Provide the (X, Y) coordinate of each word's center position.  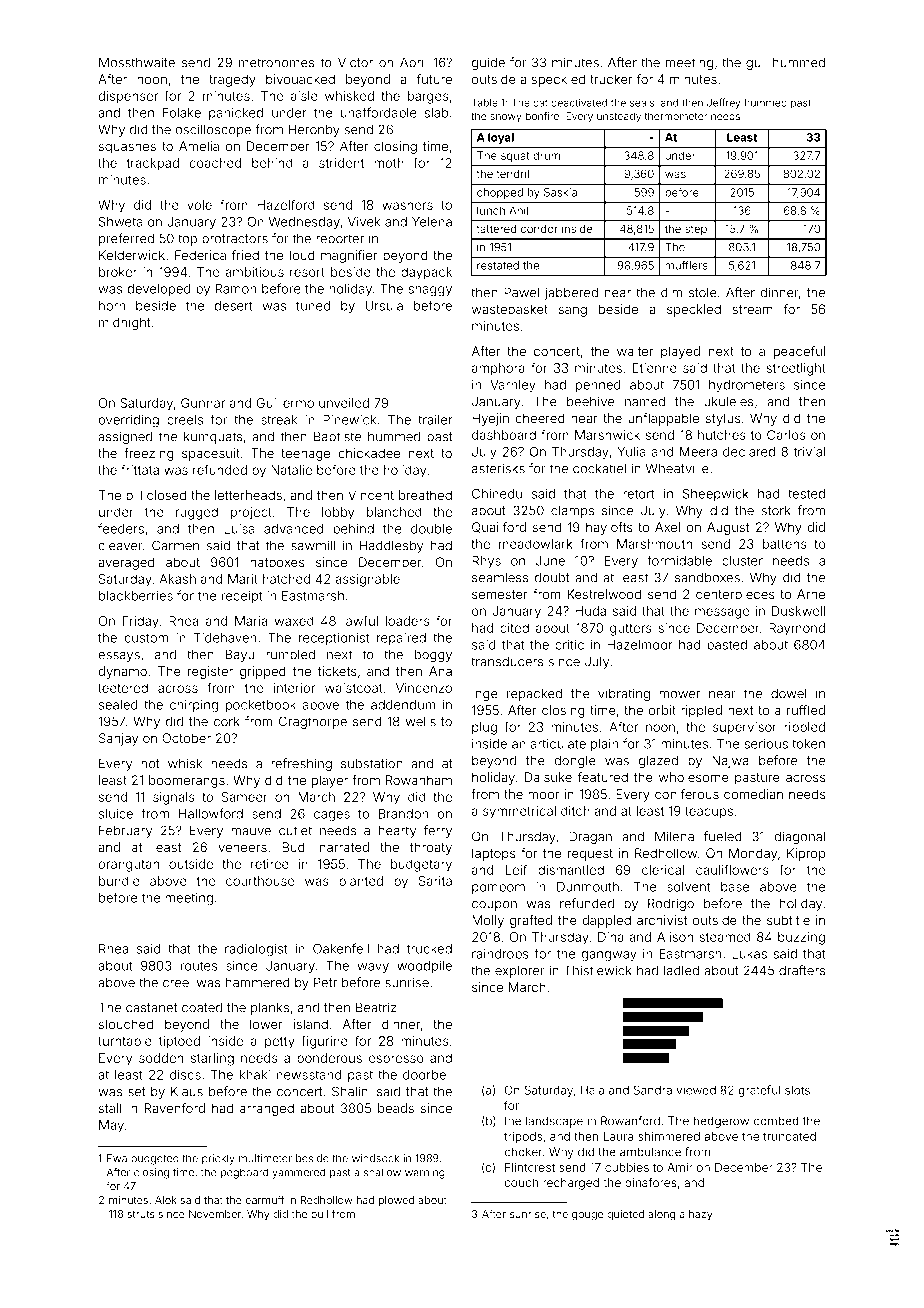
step (696, 230)
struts (141, 1214)
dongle (575, 761)
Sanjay (118, 739)
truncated (789, 1136)
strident (341, 163)
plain (604, 745)
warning (425, 1173)
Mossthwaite (137, 62)
